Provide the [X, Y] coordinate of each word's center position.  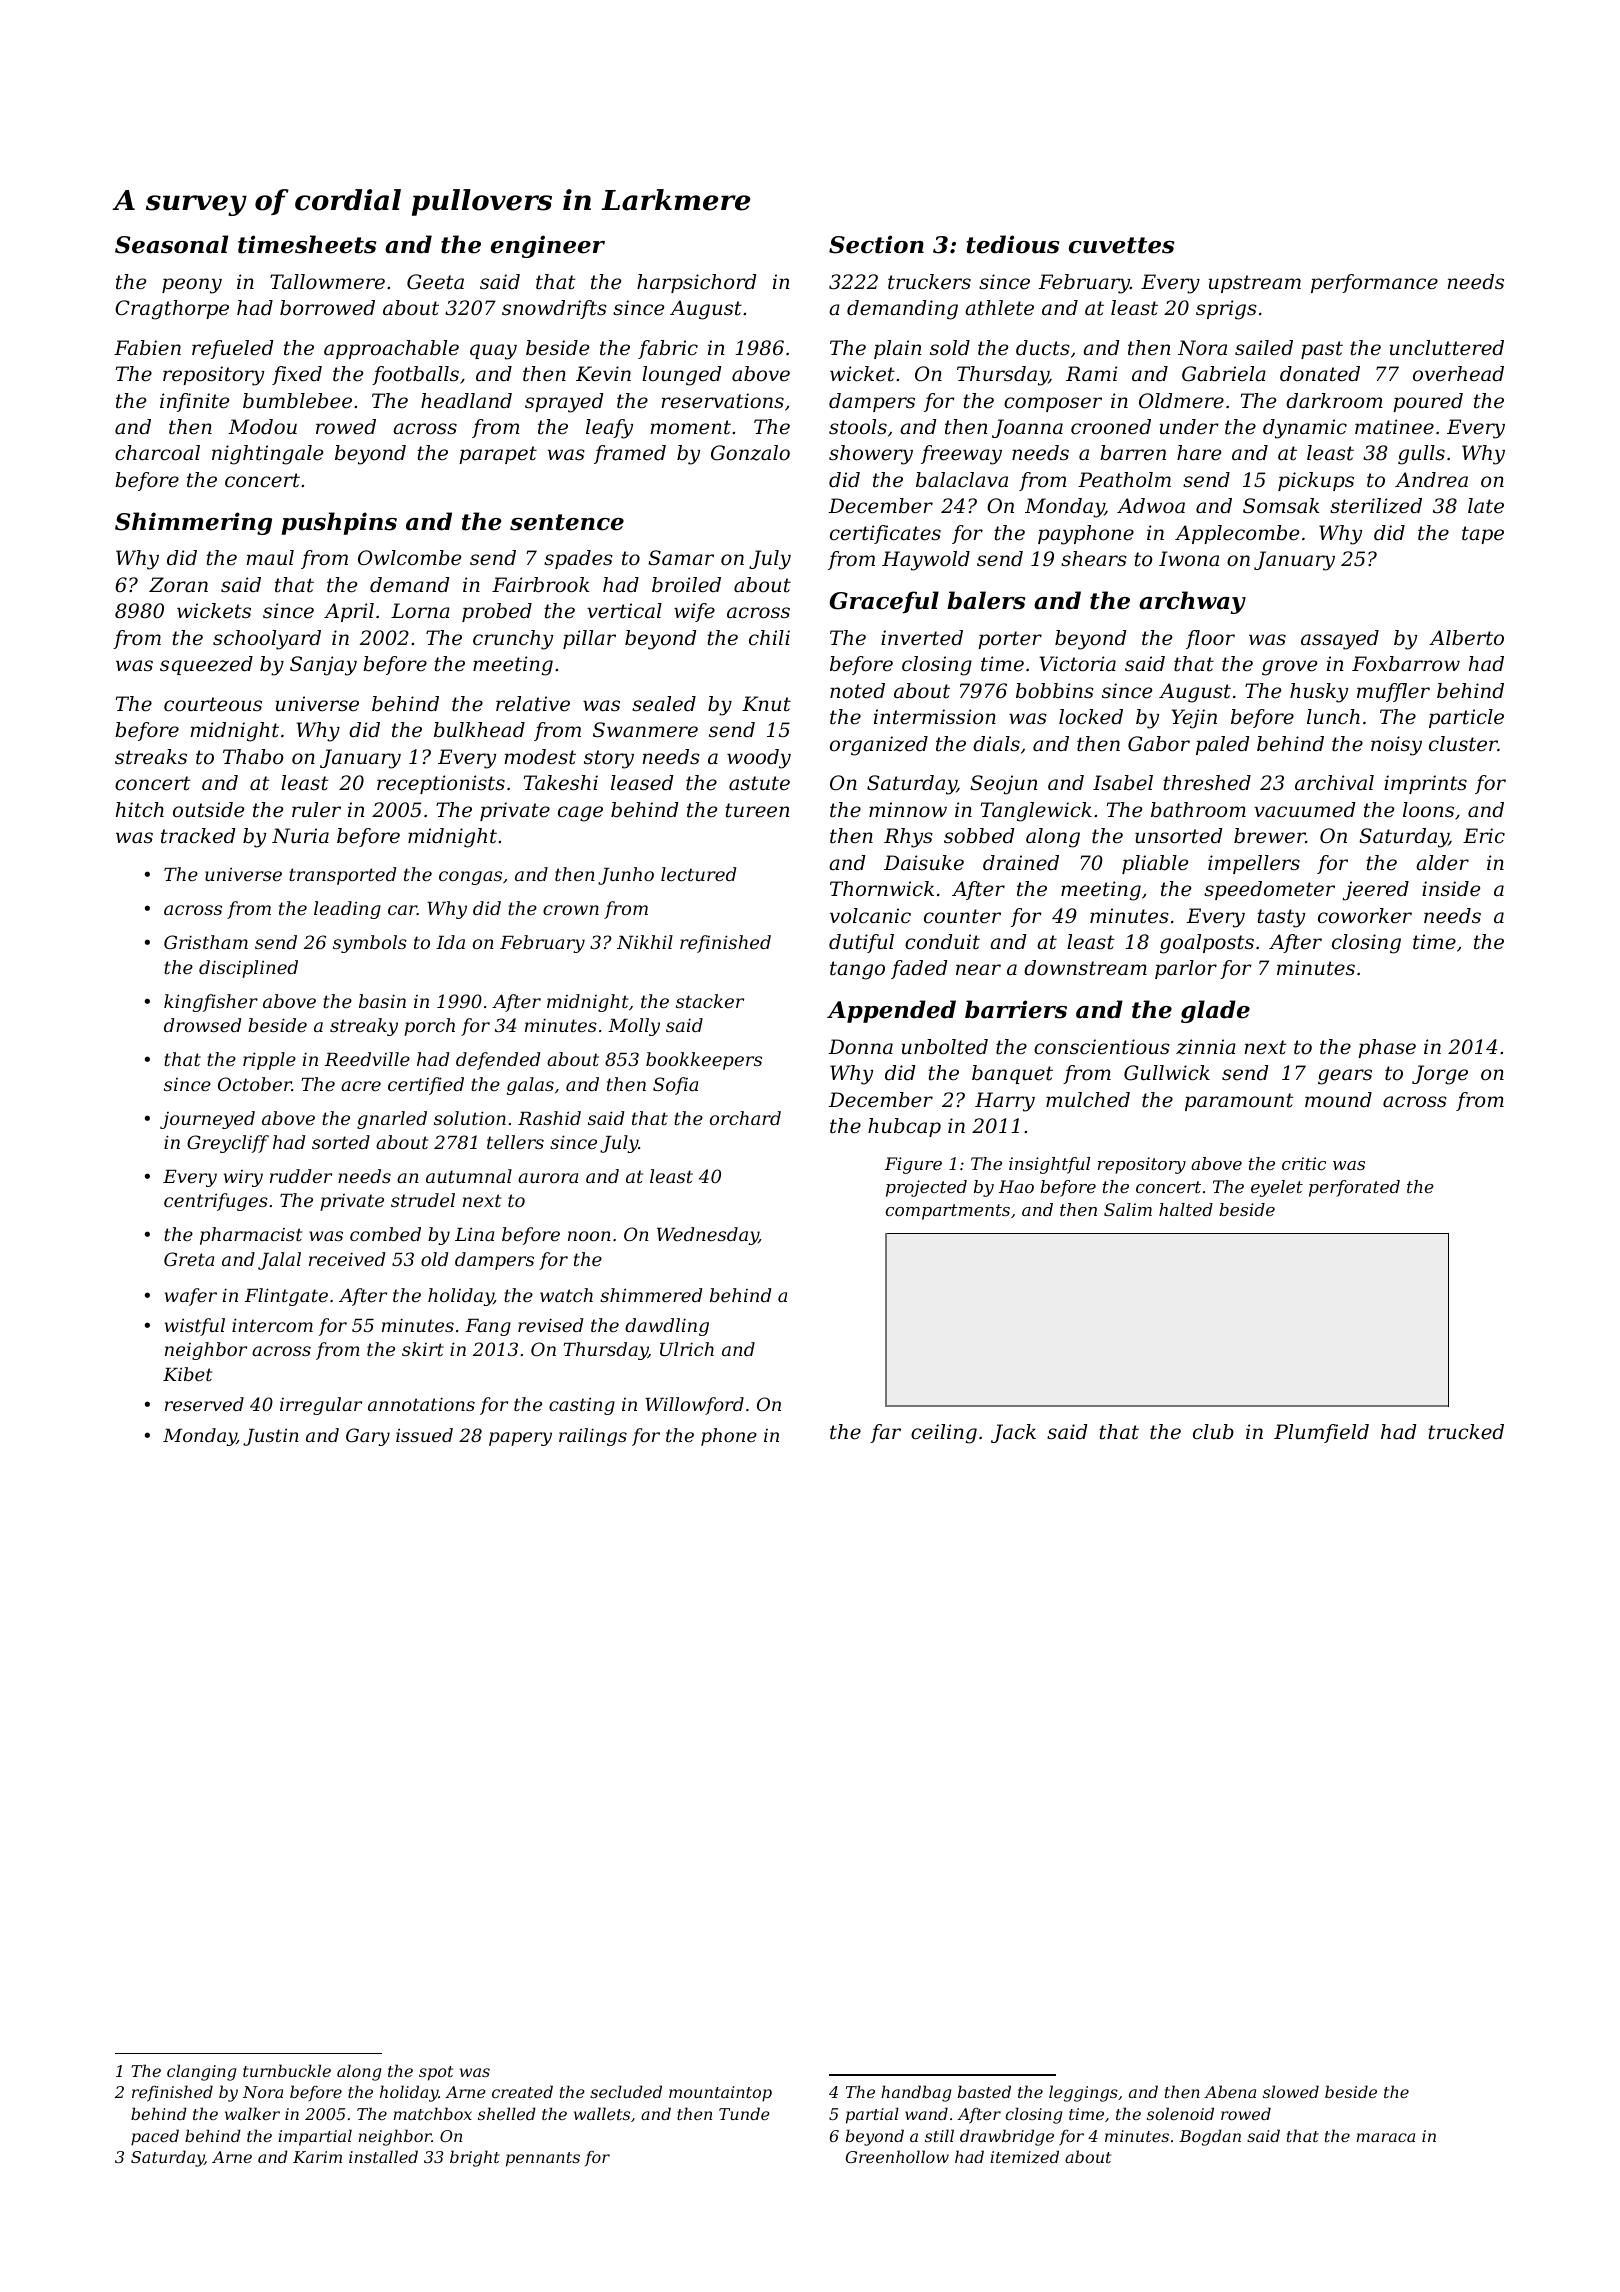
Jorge [1440, 1075]
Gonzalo [750, 453]
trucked [1466, 1432]
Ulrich [687, 1349]
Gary [368, 1437]
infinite [194, 402]
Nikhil [645, 942]
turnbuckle [287, 2070]
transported [342, 876]
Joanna [1027, 428]
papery [520, 1439]
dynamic [1305, 429]
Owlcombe [409, 558]
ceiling [944, 1434]
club [1213, 1432]
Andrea [1431, 480]
